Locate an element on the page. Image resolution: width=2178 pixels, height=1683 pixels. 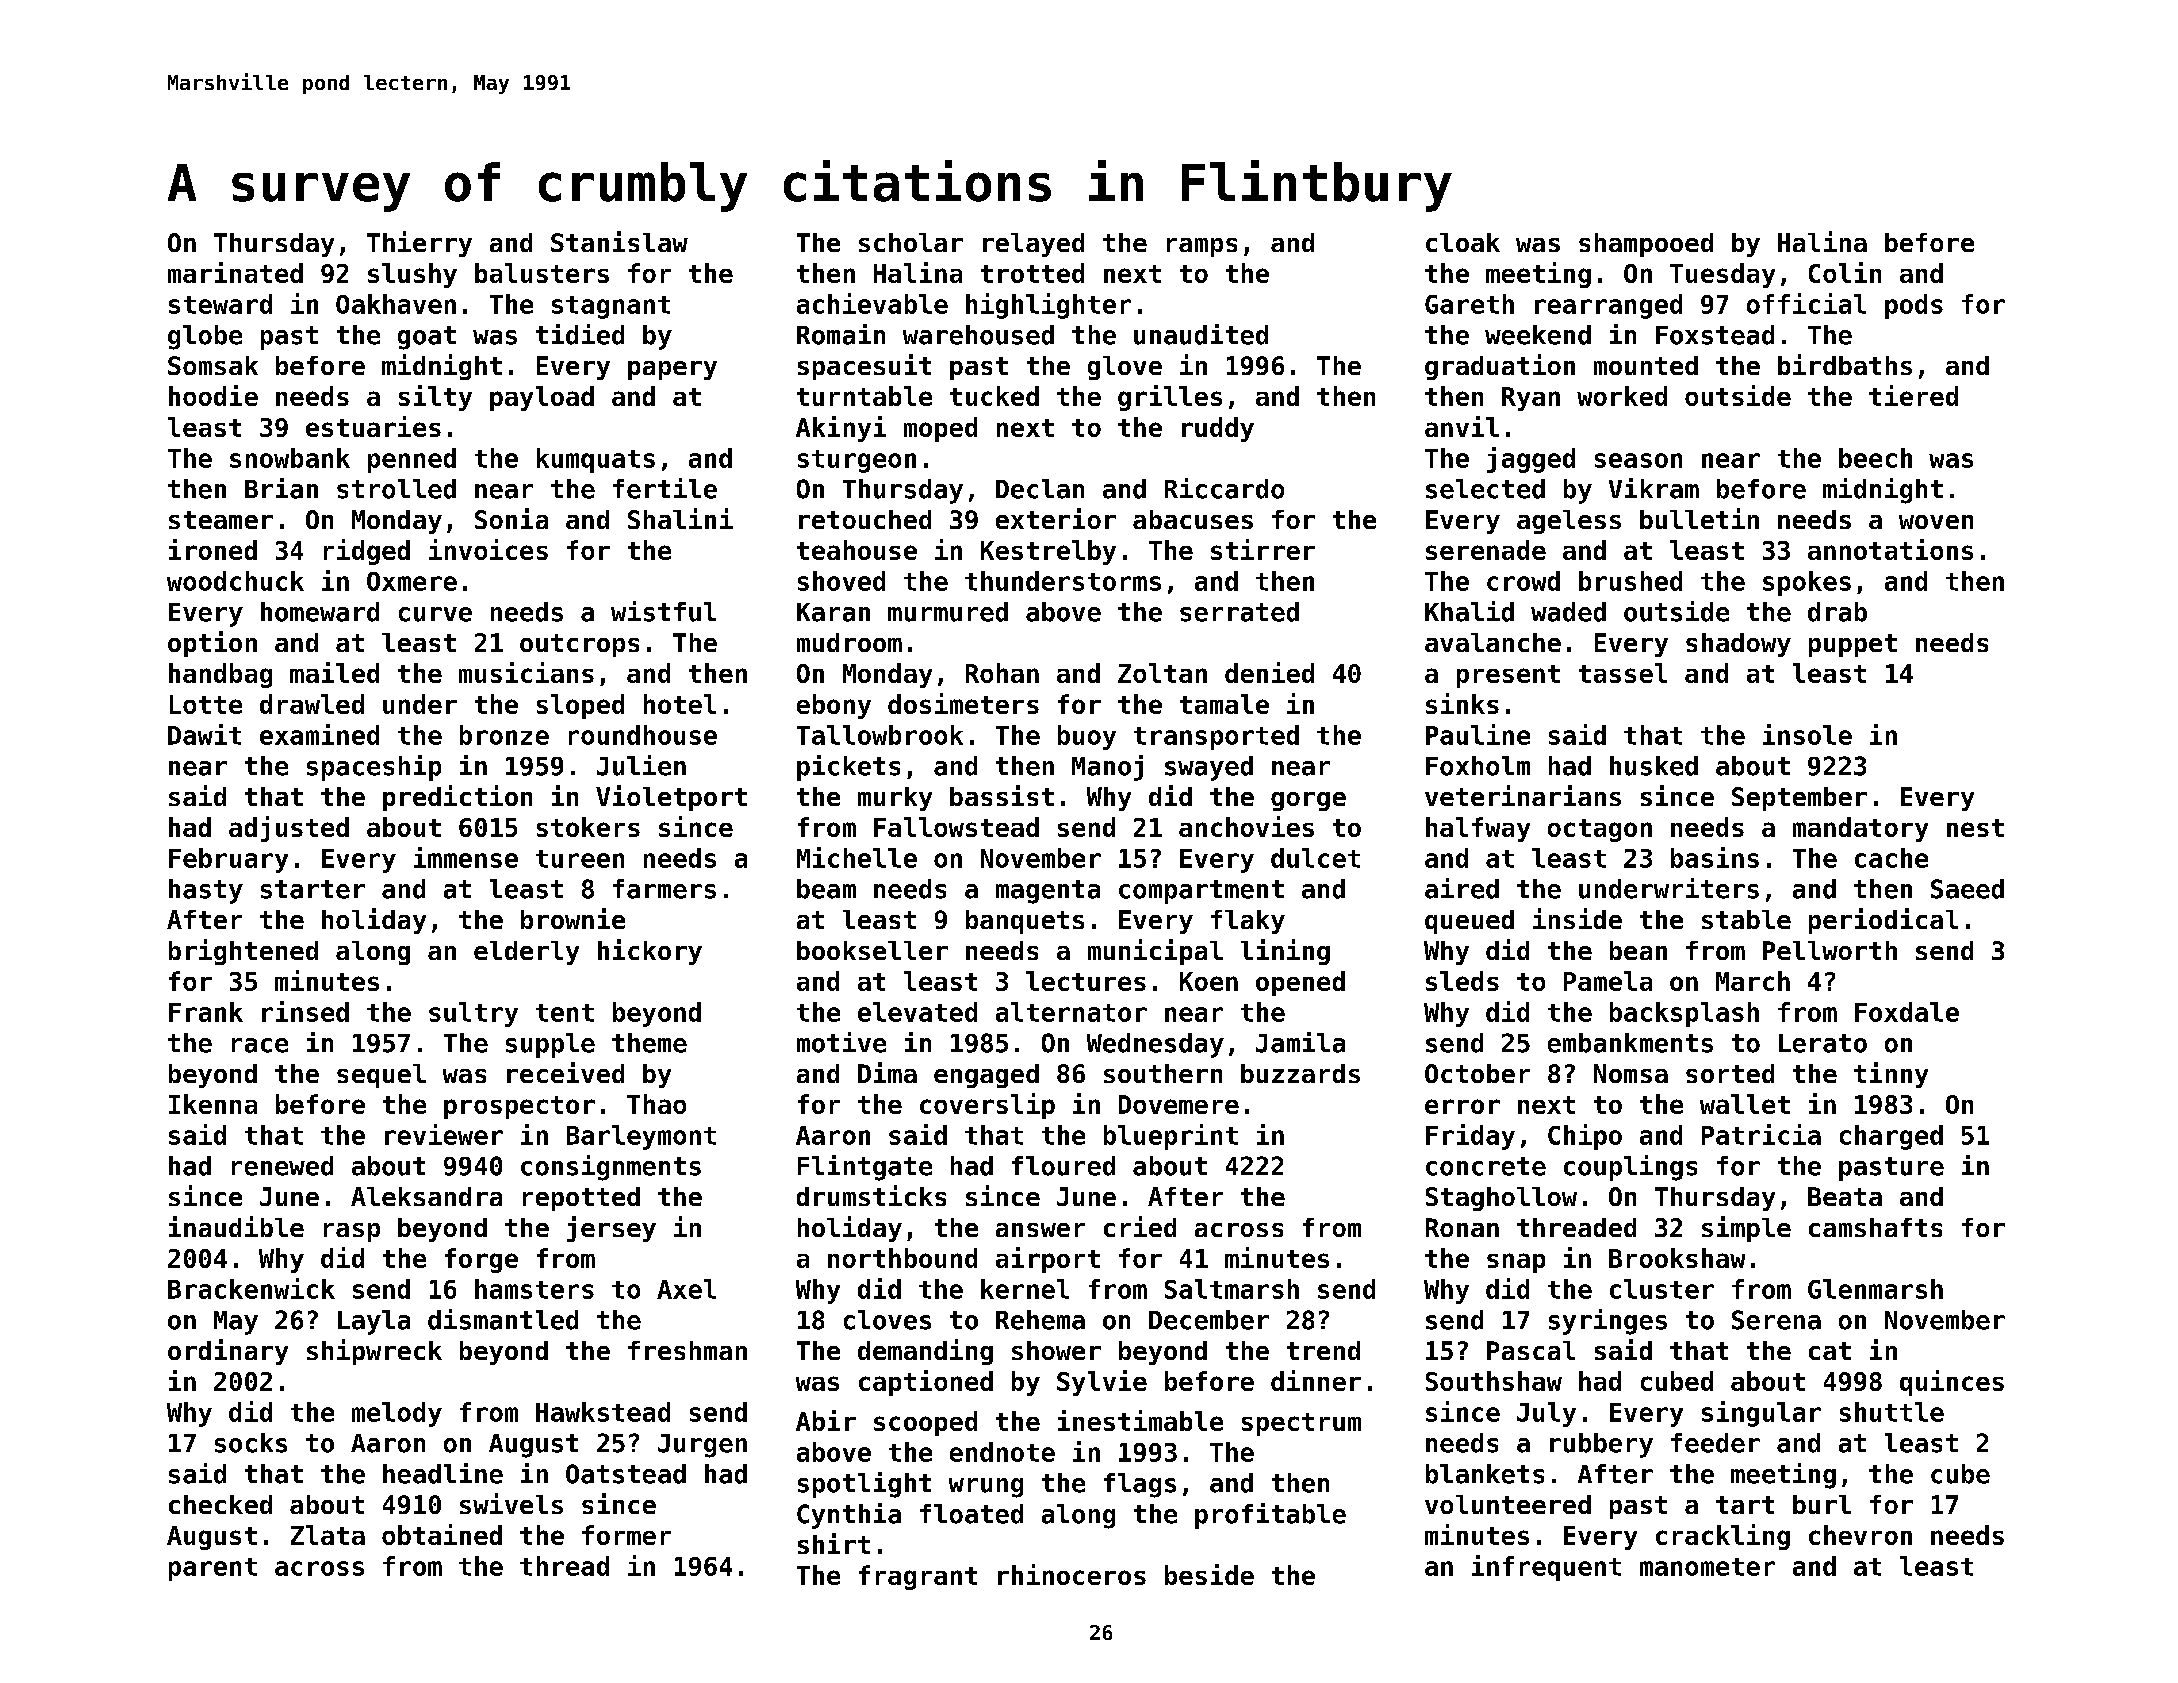
southern is located at coordinates (1163, 1073).
